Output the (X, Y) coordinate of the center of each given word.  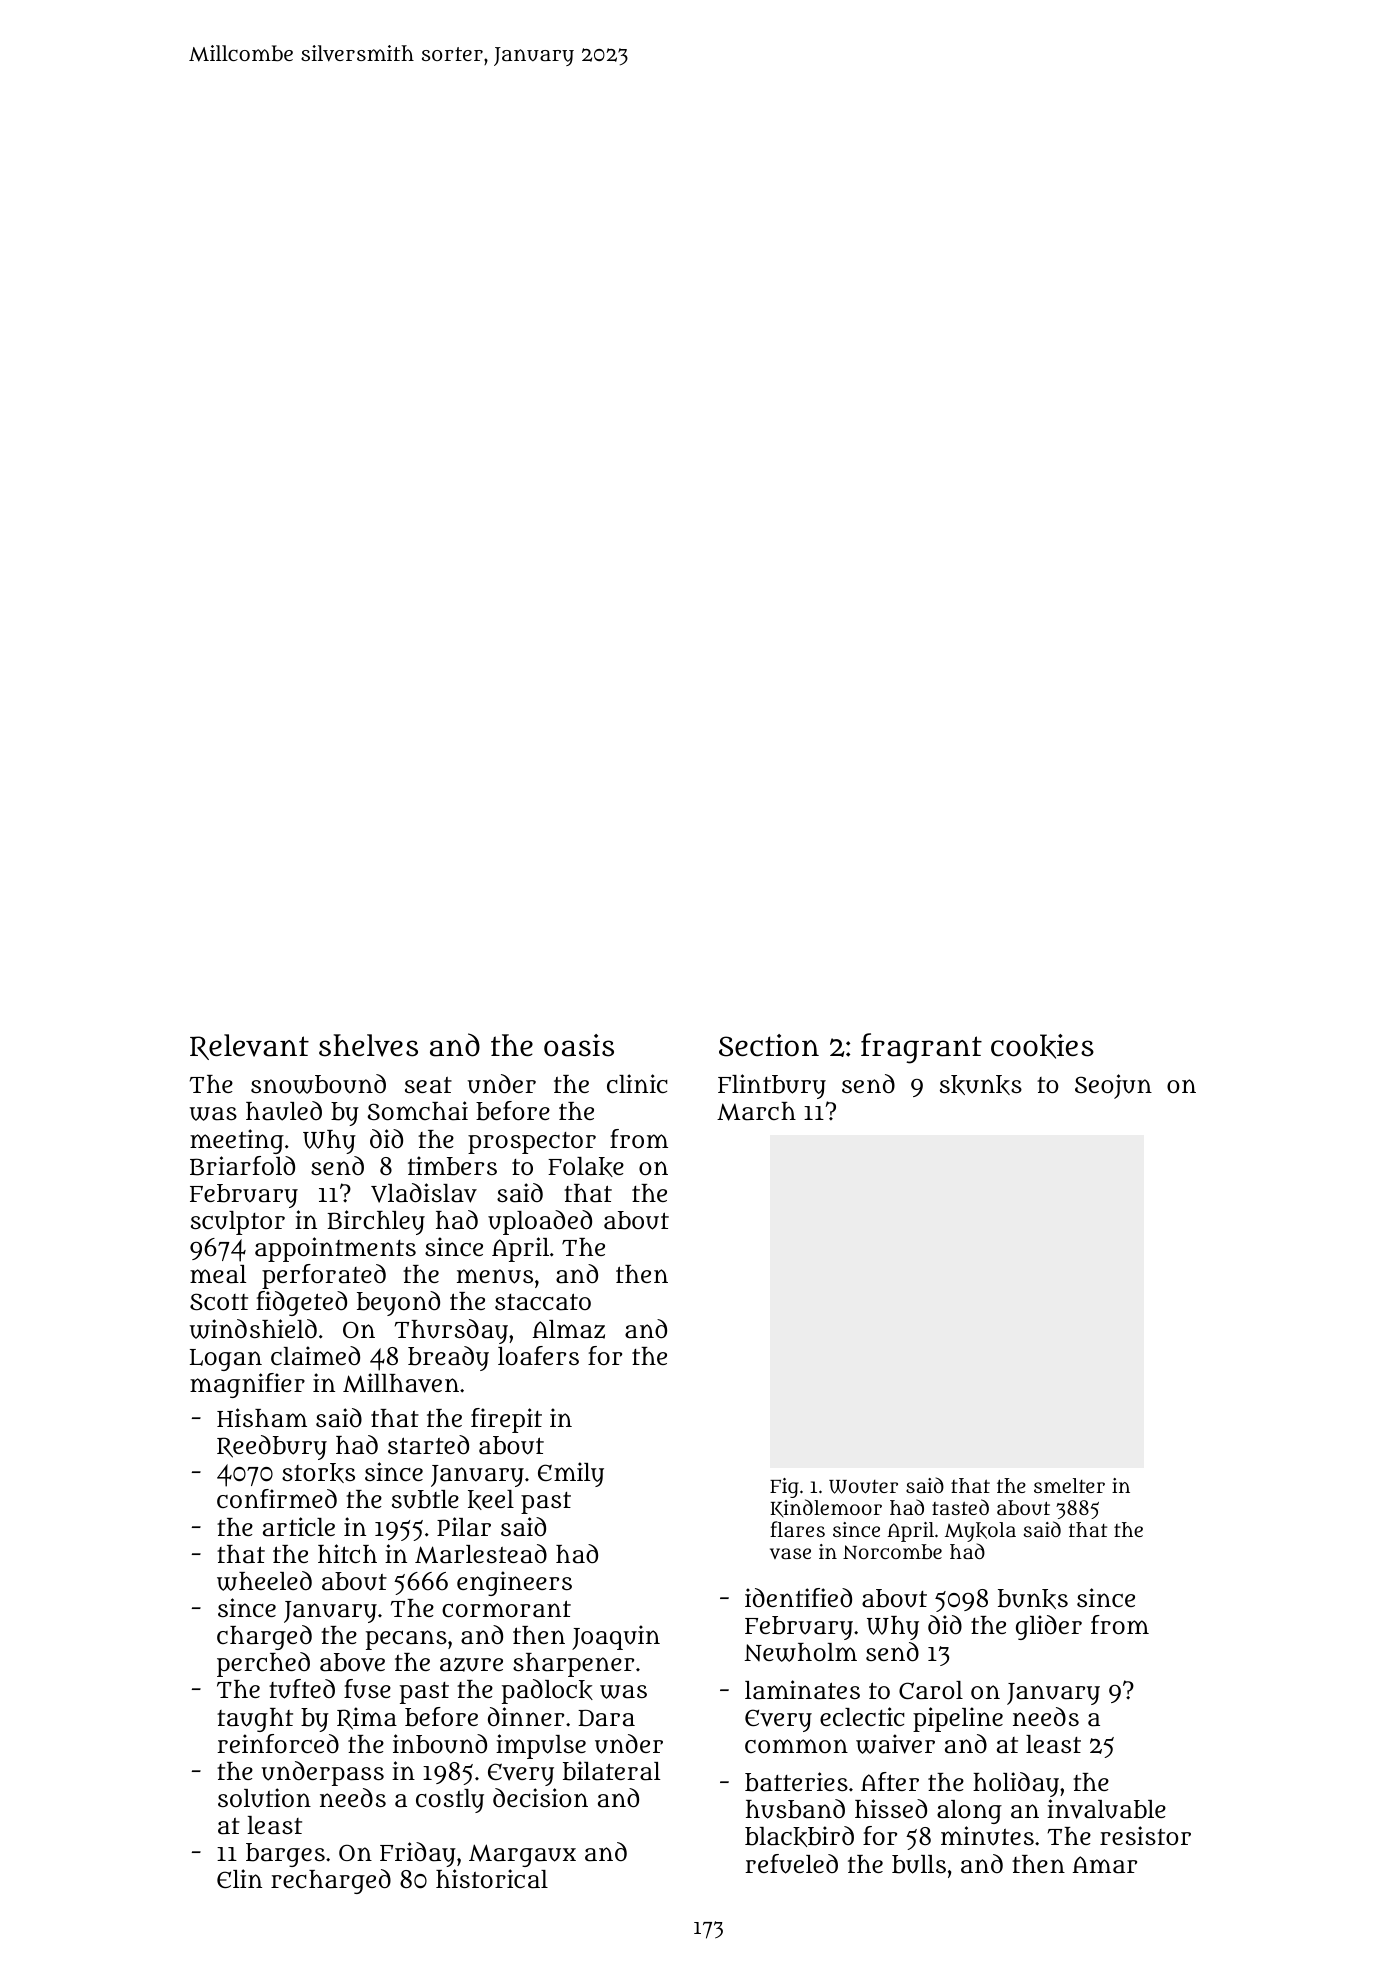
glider (1049, 1627)
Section (769, 1045)
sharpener (573, 1665)
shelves (368, 1045)
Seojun (1113, 1086)
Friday (418, 1854)
